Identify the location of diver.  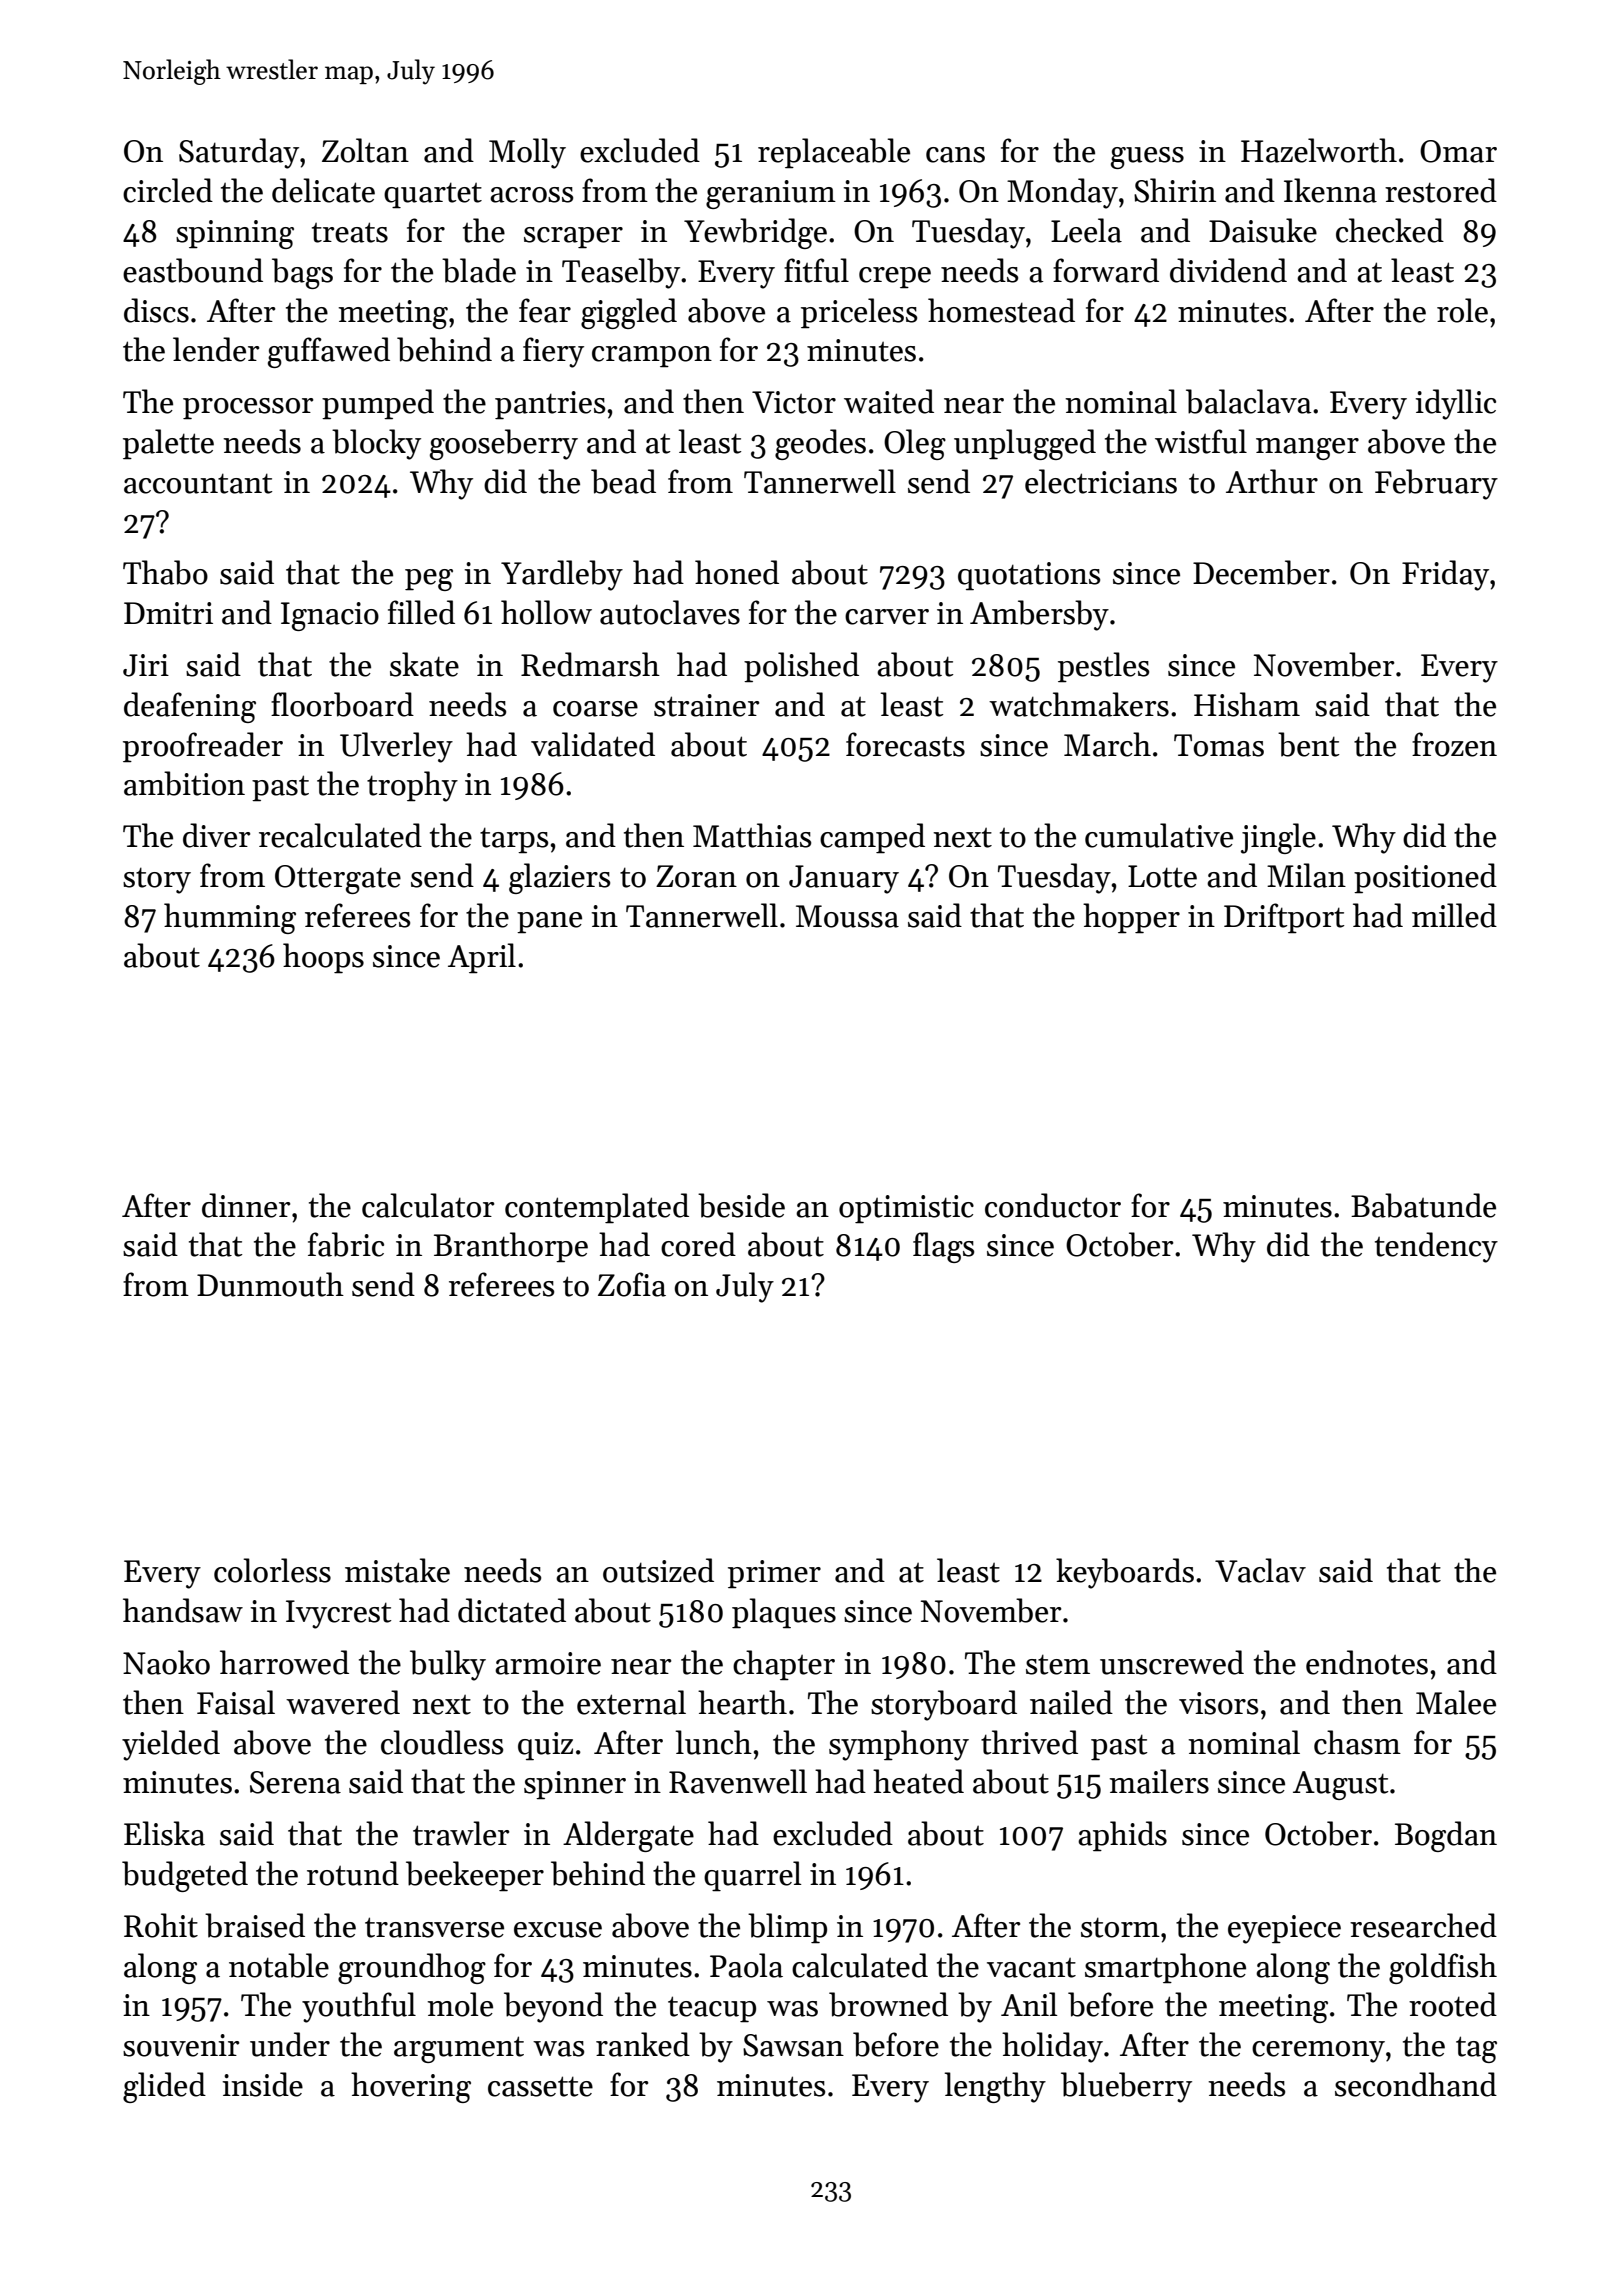
(216, 835).
